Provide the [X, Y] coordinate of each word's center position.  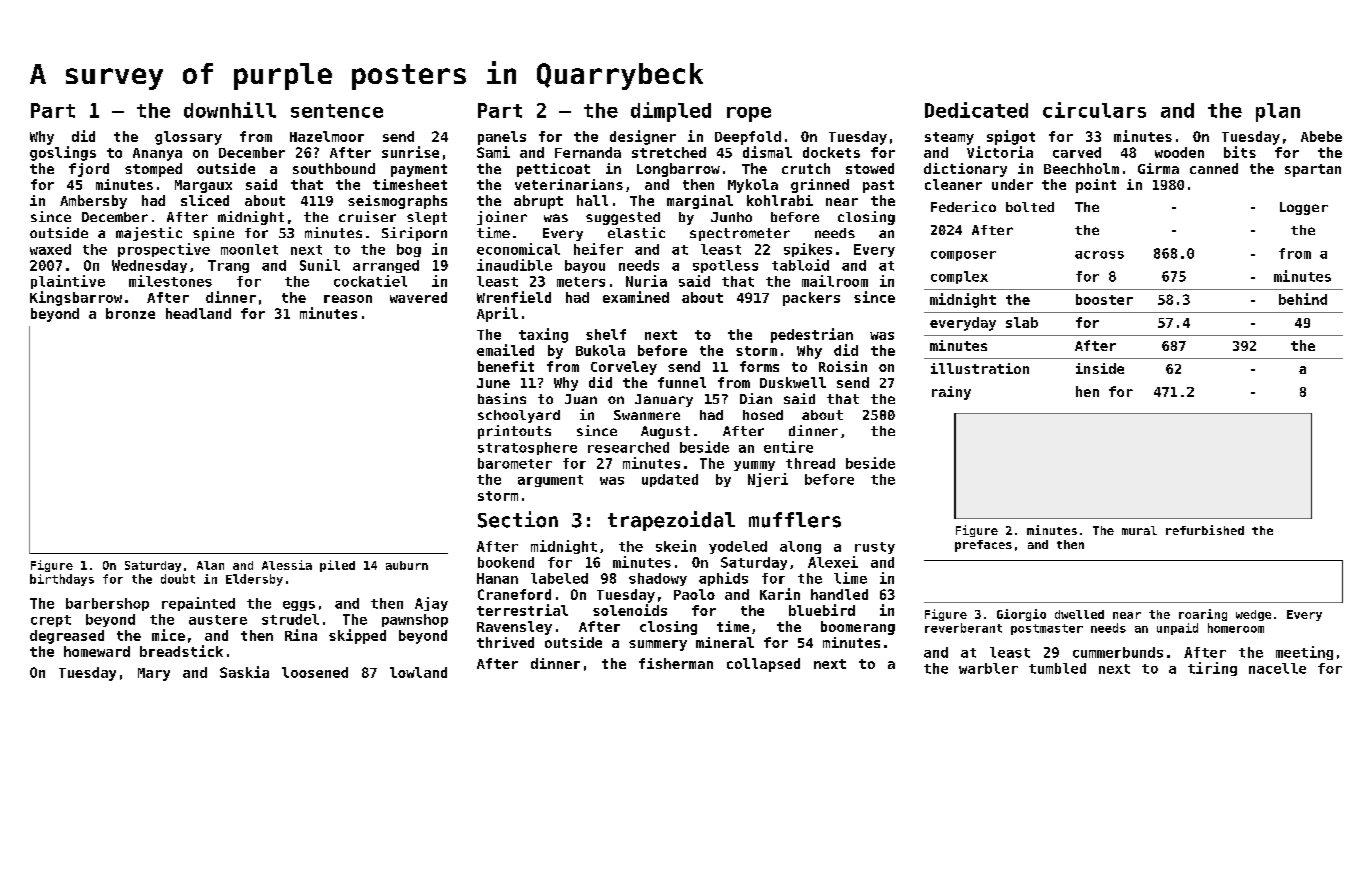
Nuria [646, 281]
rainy [951, 393]
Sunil [320, 265]
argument [550, 481]
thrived [505, 642]
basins [502, 398]
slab [1022, 322]
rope [749, 114]
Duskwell [793, 382]
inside [1100, 368]
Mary [154, 674]
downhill [230, 110]
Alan [210, 565]
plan [1278, 112]
